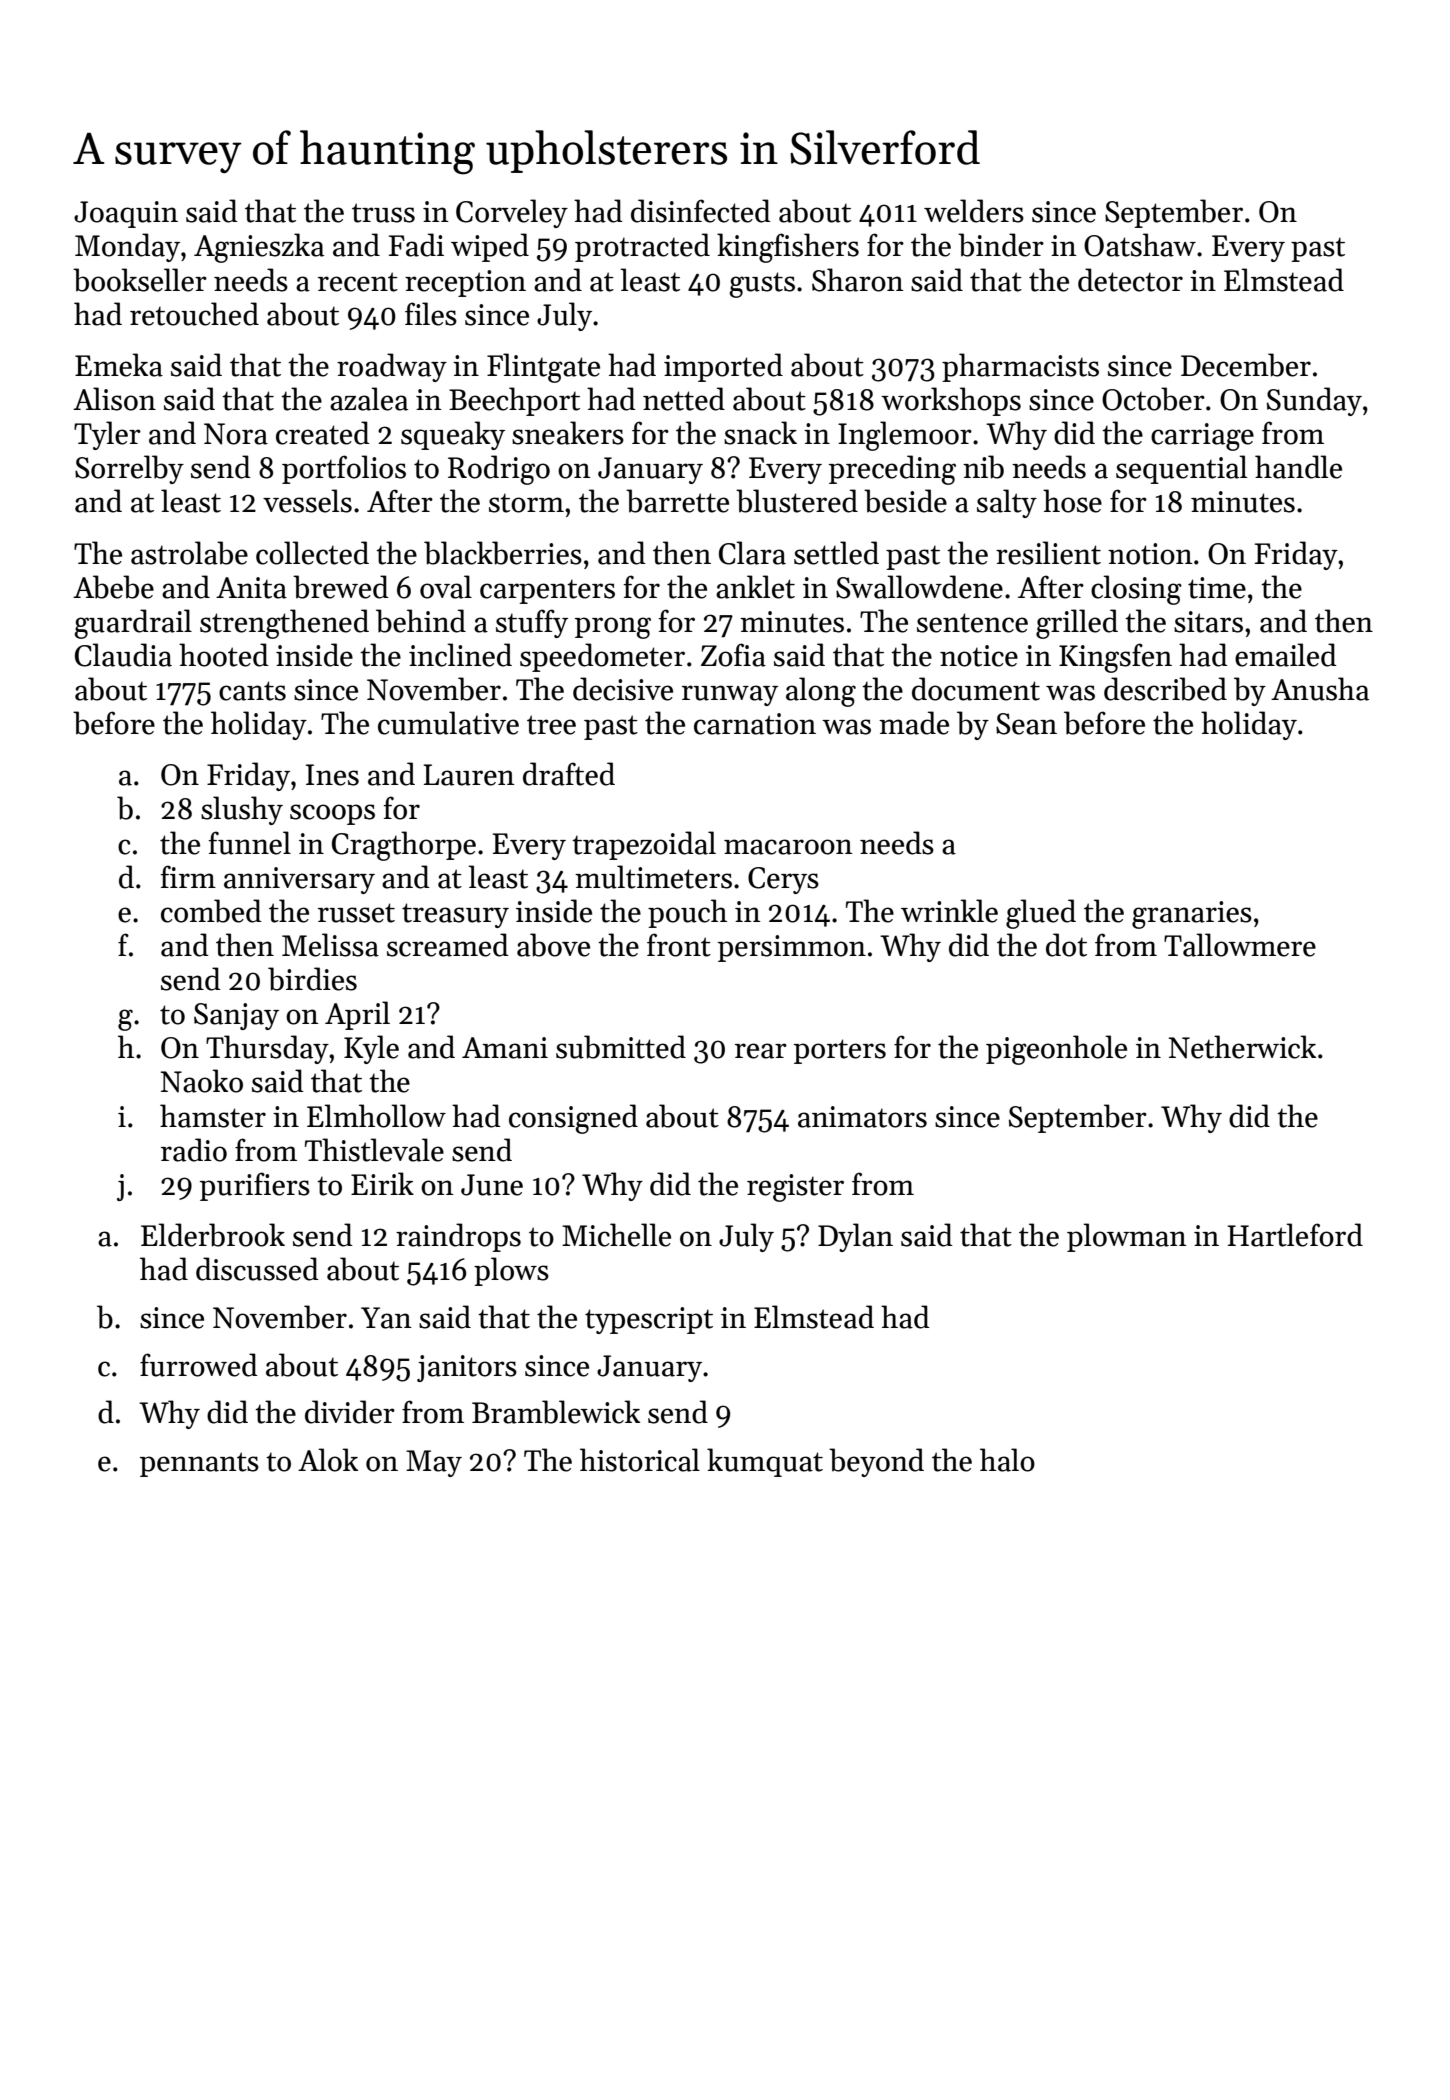 This screenshot has height=2100, width=1450. I want to click on pennants, so click(199, 1464).
